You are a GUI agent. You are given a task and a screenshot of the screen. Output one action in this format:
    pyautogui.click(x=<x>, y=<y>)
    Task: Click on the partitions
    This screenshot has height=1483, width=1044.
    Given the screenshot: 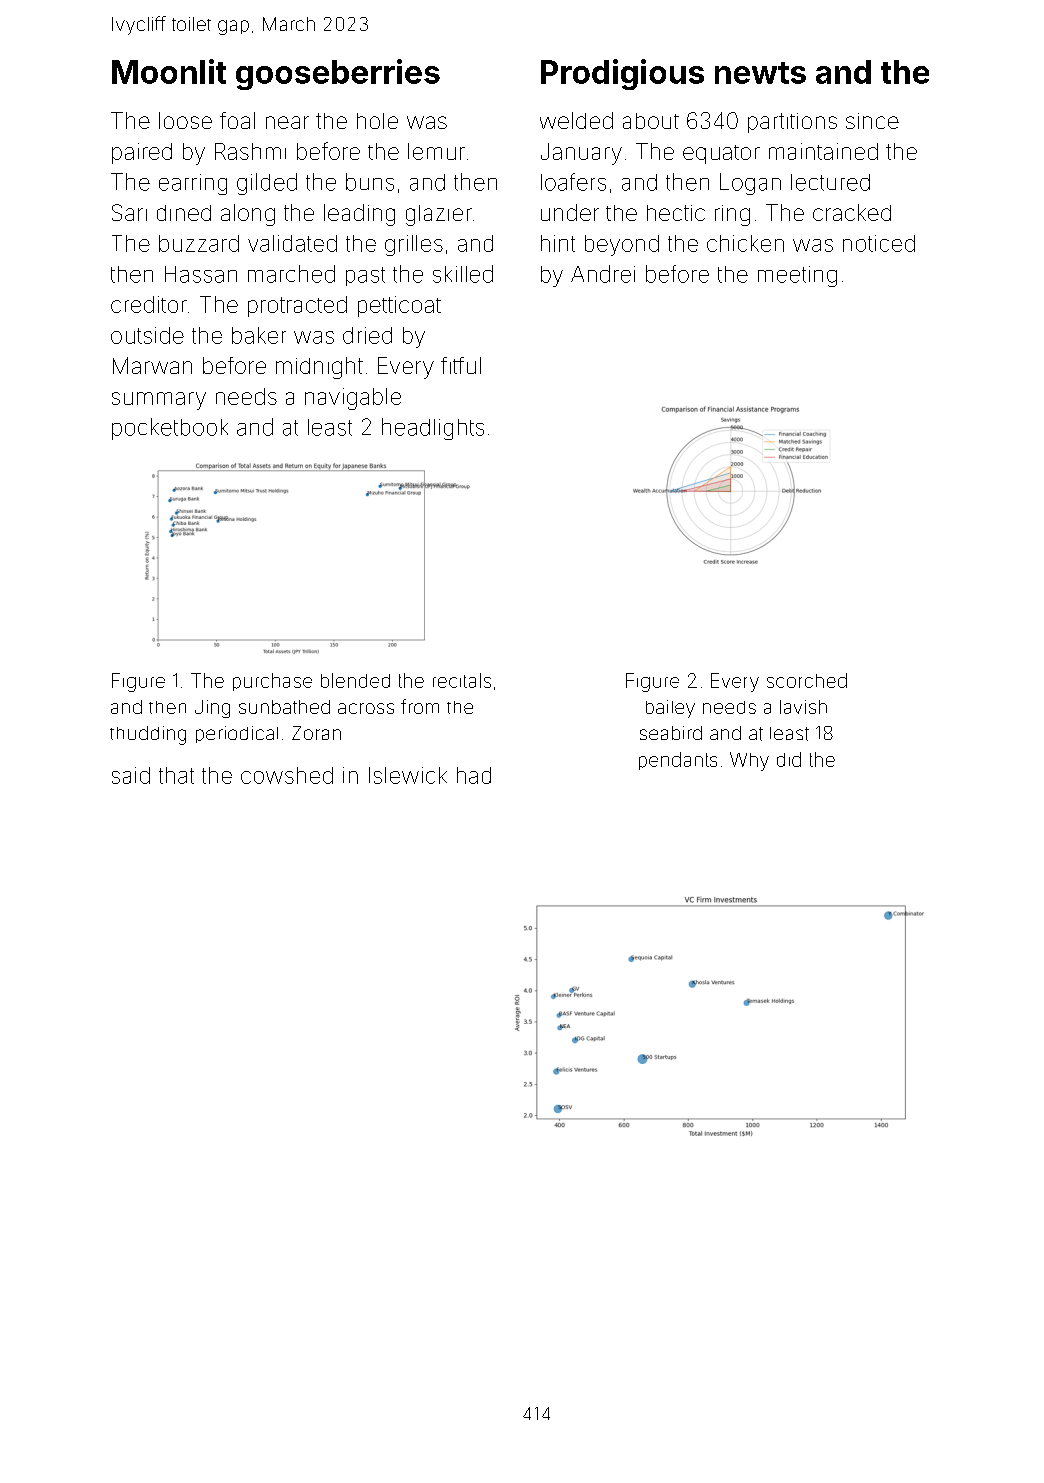 What is the action you would take?
    pyautogui.click(x=792, y=123)
